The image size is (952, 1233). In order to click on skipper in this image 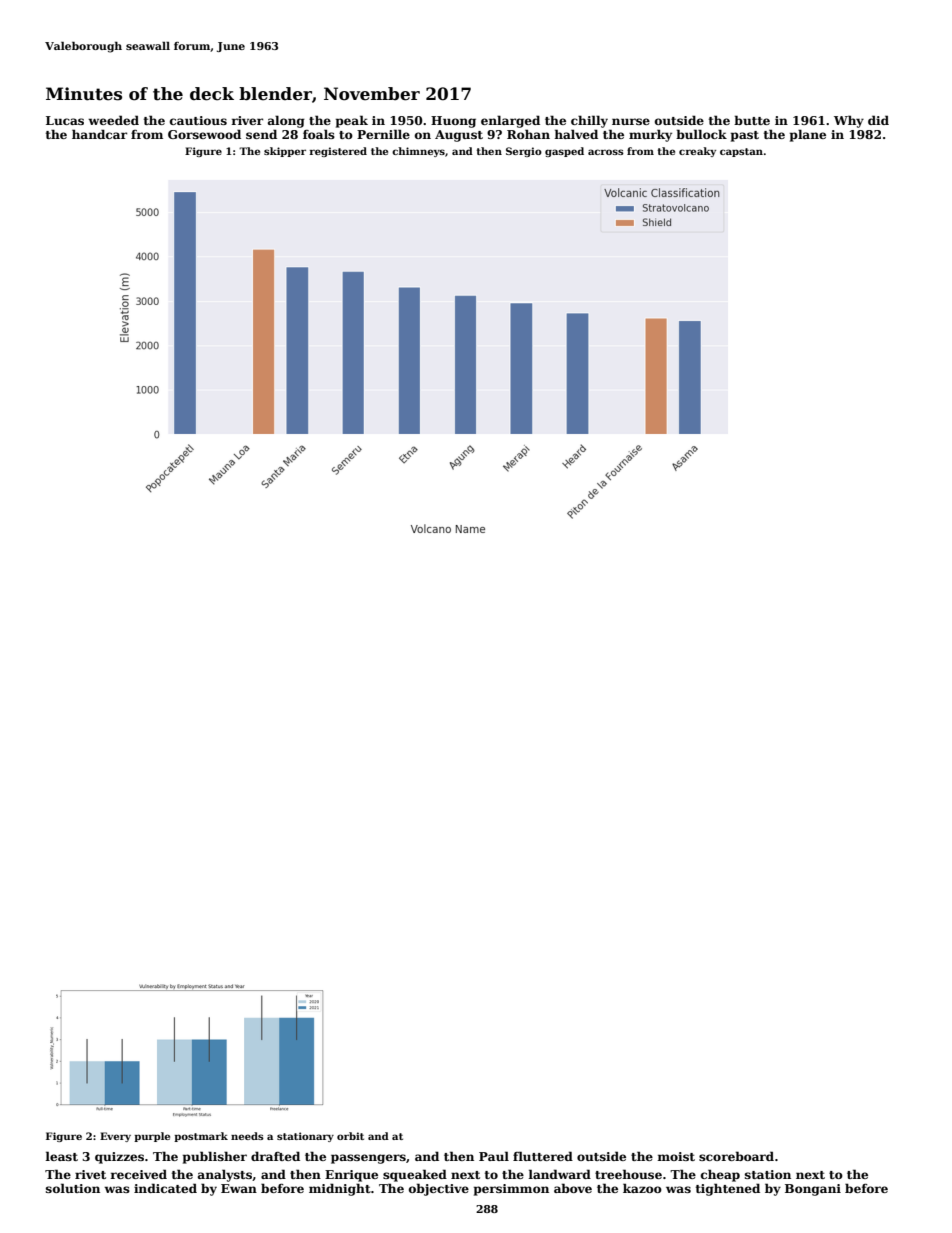, I will do `click(285, 152)`.
